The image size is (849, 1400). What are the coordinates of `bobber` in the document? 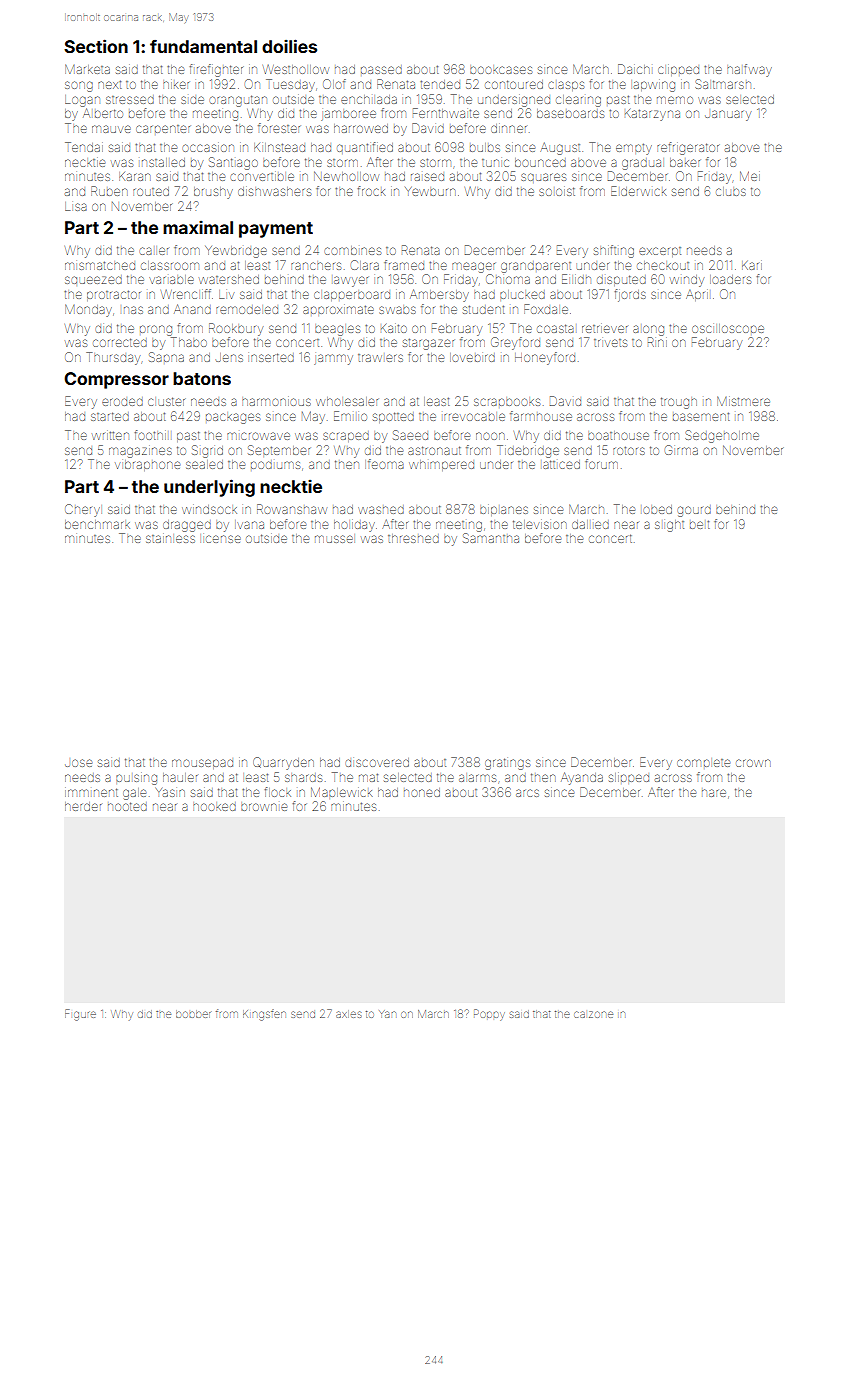 It's located at (193, 1014).
